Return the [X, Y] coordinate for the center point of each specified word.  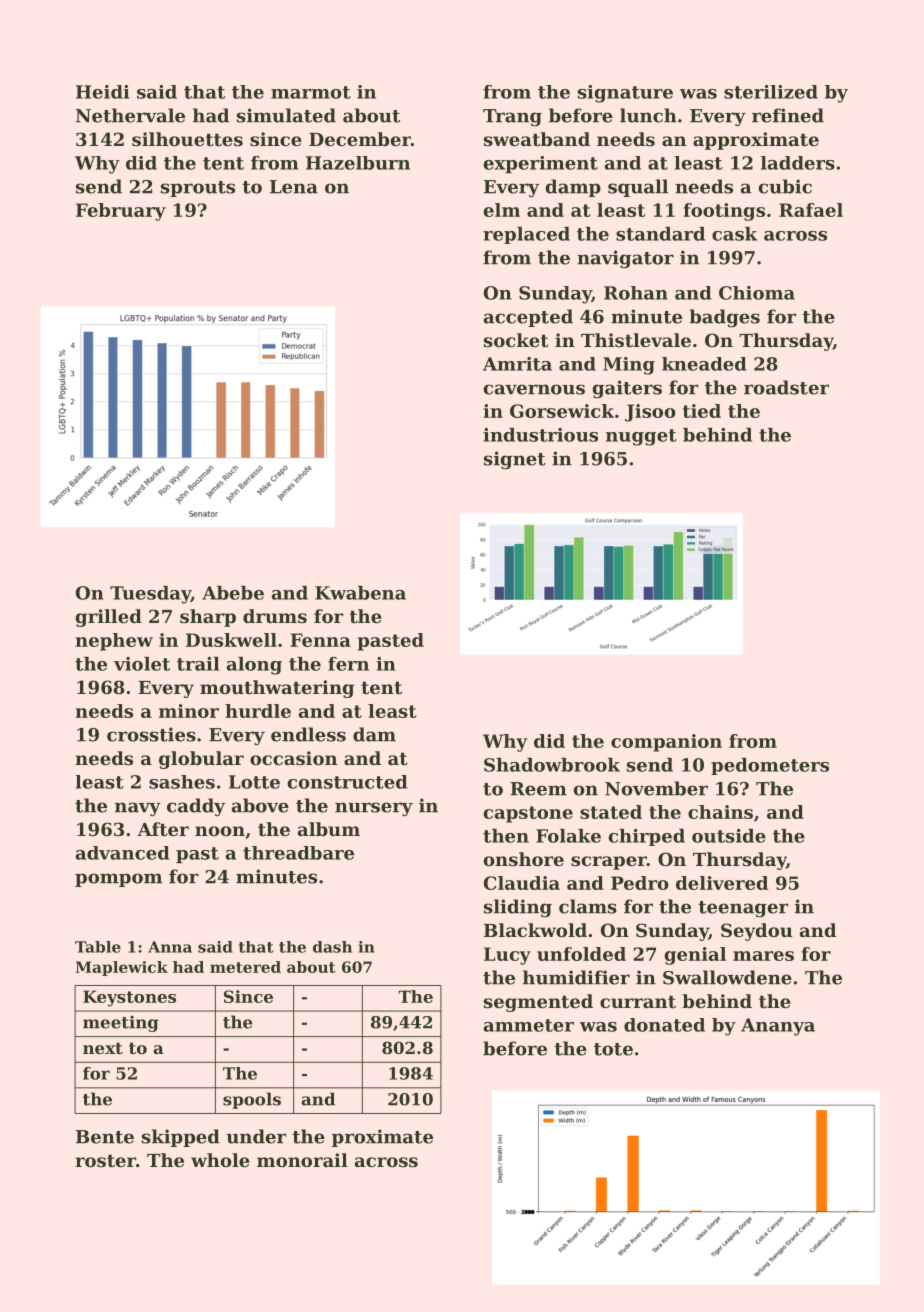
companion [666, 743]
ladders [798, 163]
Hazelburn [358, 163]
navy [138, 809]
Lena [294, 187]
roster [105, 1160]
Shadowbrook [552, 765]
